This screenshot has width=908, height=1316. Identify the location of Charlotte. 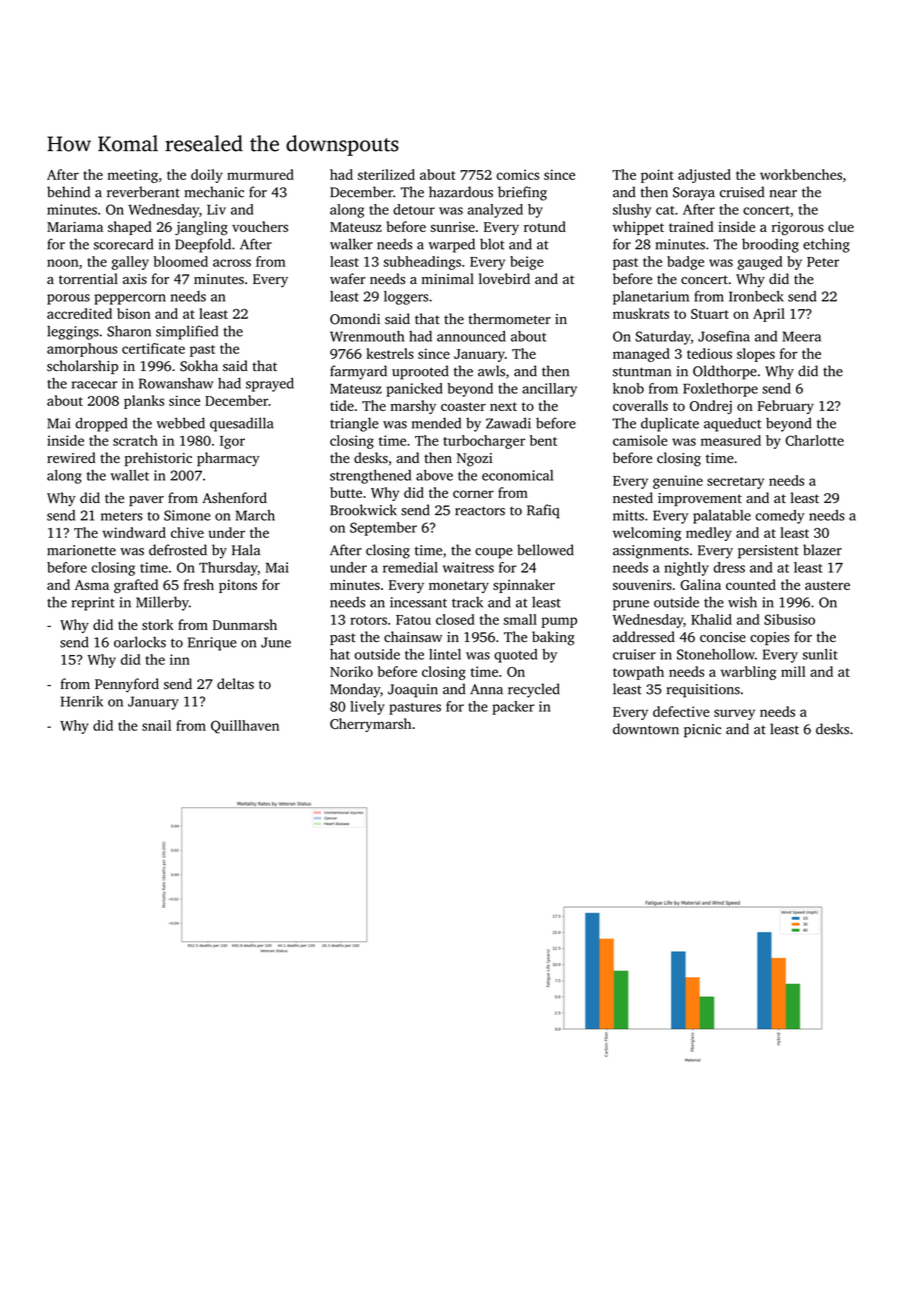
(814, 440).
